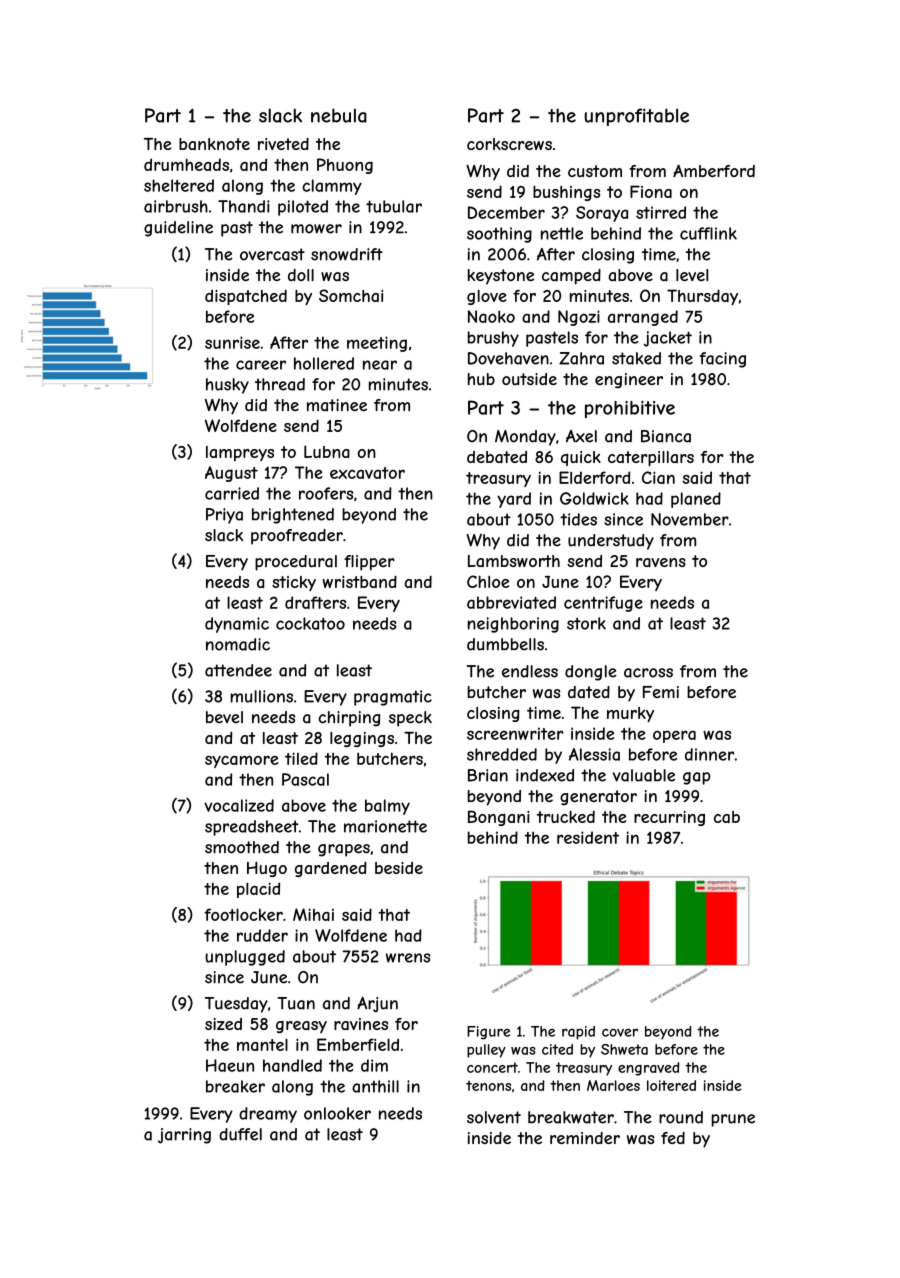 The height and width of the screenshot is (1278, 900). Describe the element at coordinates (240, 1134) in the screenshot. I see `duffel` at that location.
